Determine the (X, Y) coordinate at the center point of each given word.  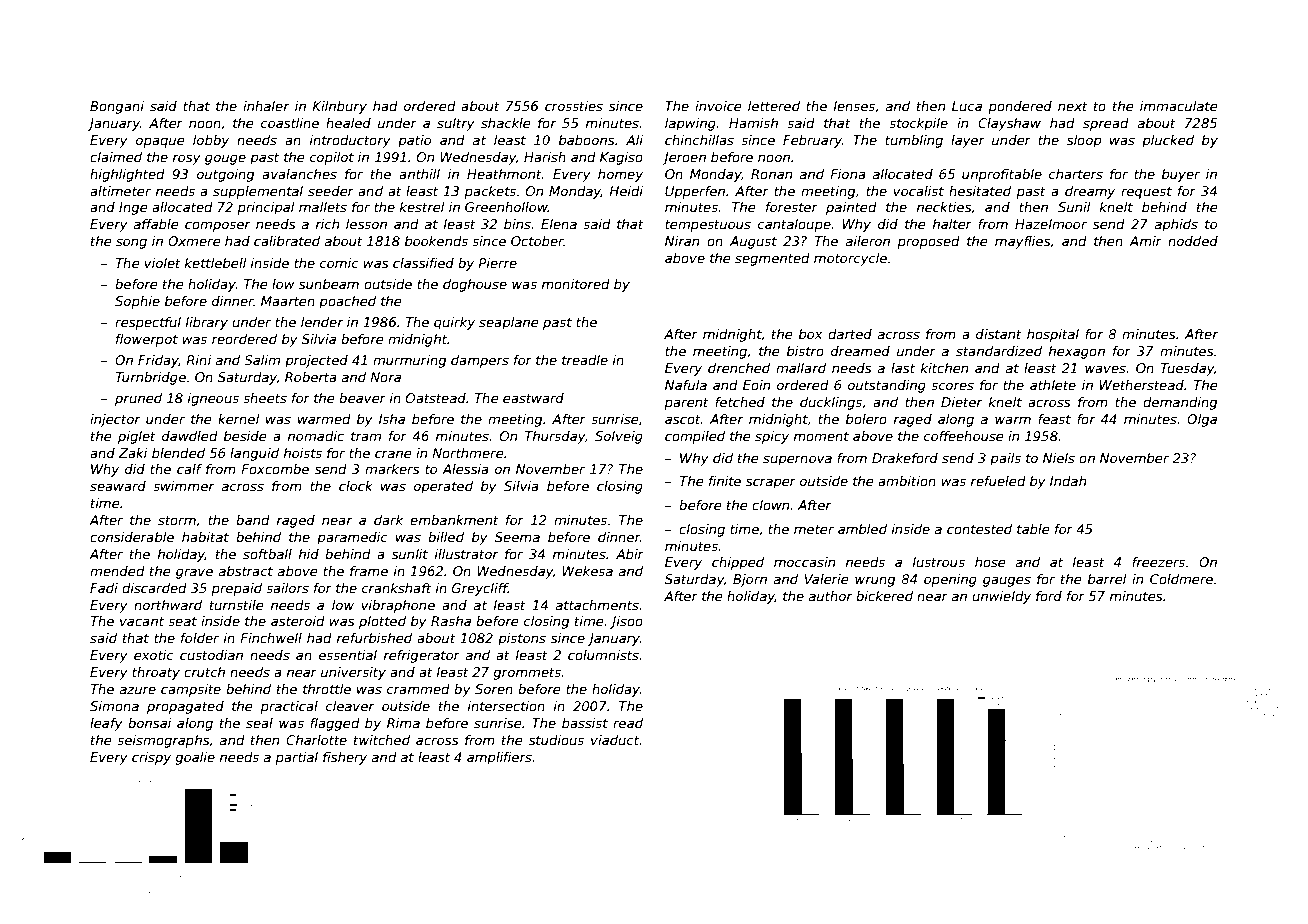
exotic (154, 655)
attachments (597, 605)
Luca (967, 106)
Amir (1145, 241)
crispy (151, 758)
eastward (533, 398)
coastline (290, 123)
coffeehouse (964, 436)
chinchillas (699, 140)
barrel (1107, 579)
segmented (772, 259)
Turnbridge (151, 378)
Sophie (137, 302)
